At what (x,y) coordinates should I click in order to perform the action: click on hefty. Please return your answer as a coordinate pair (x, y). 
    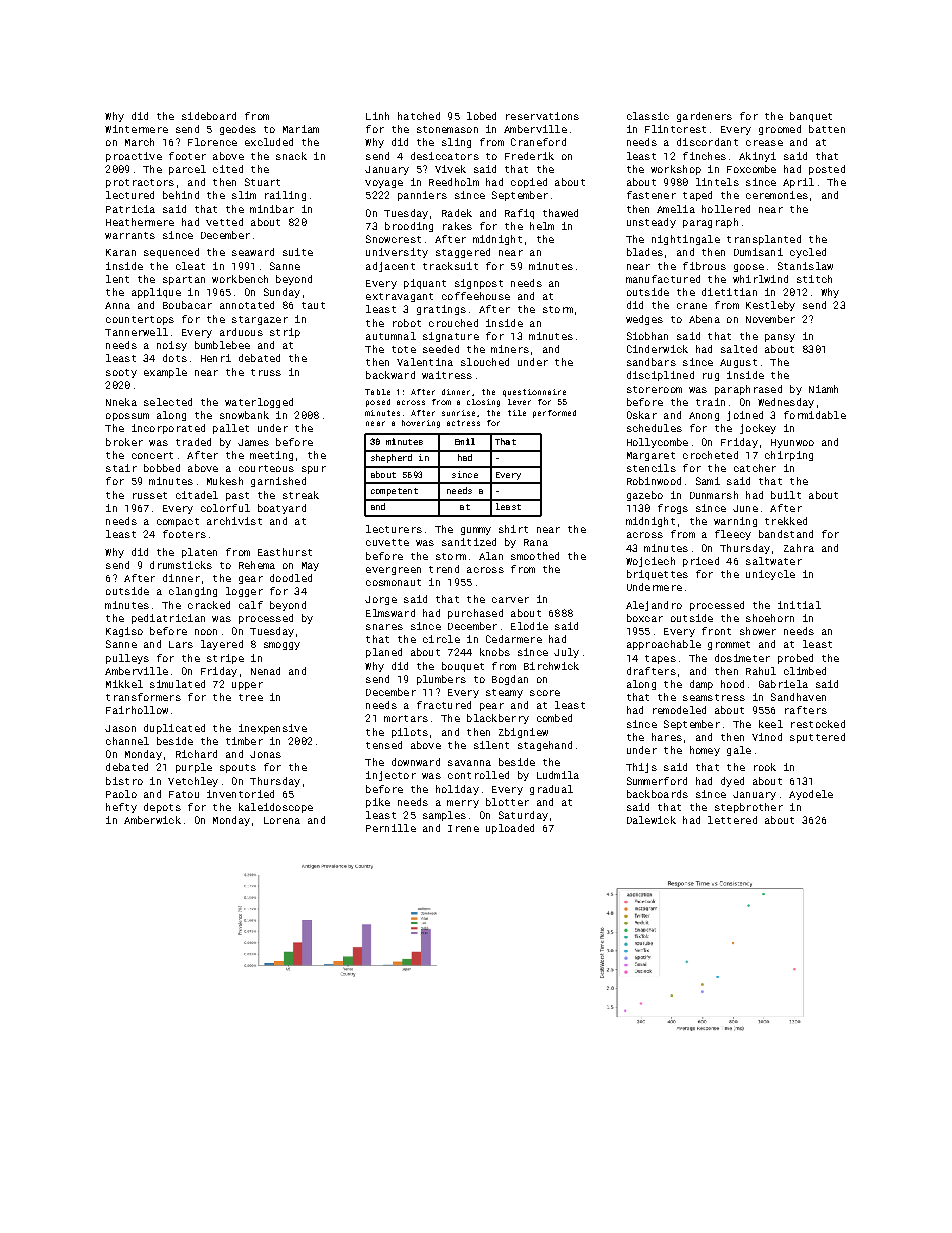
    Looking at the image, I should click on (121, 808).
